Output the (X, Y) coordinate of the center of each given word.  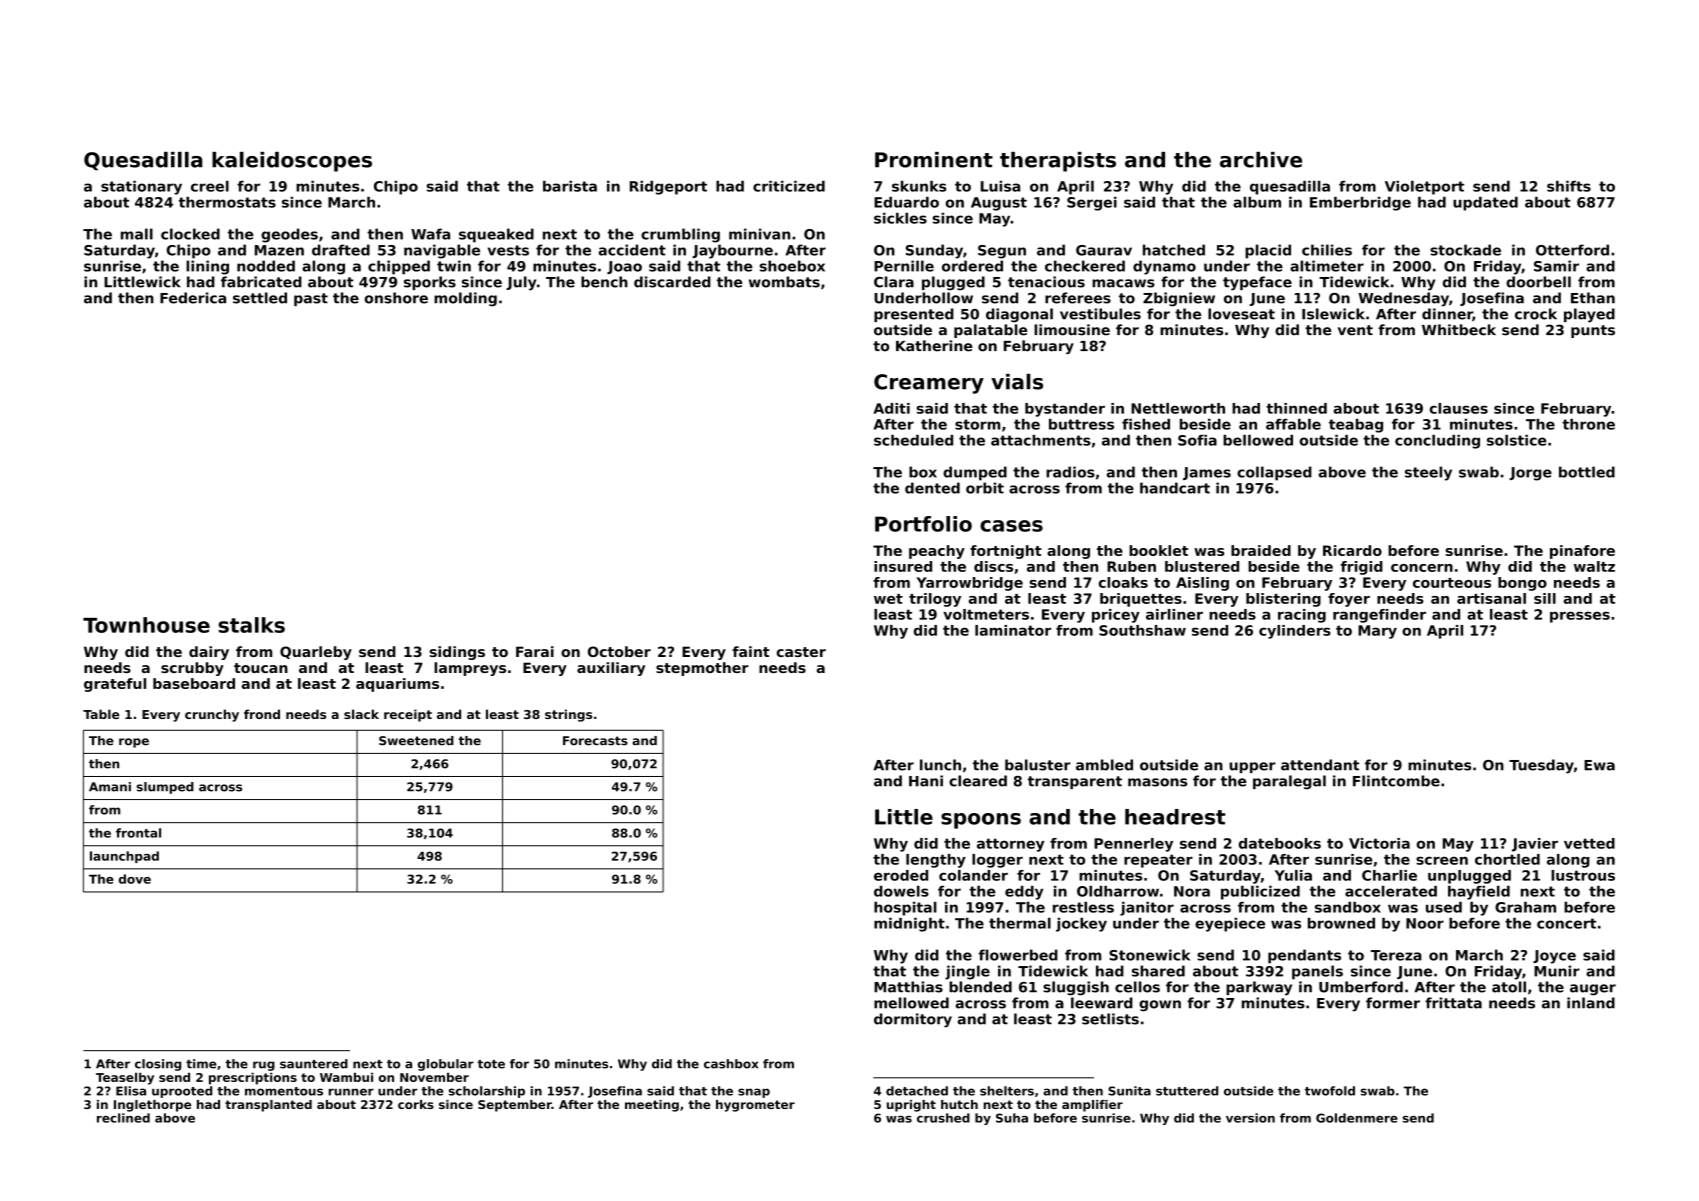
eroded (901, 875)
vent (1355, 330)
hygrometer (755, 1106)
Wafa (430, 234)
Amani (110, 787)
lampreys (470, 669)
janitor (1147, 909)
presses (1580, 617)
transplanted (268, 1106)
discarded (672, 282)
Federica (193, 298)
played (1589, 315)
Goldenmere (1357, 1118)
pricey (1116, 616)
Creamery (929, 384)
